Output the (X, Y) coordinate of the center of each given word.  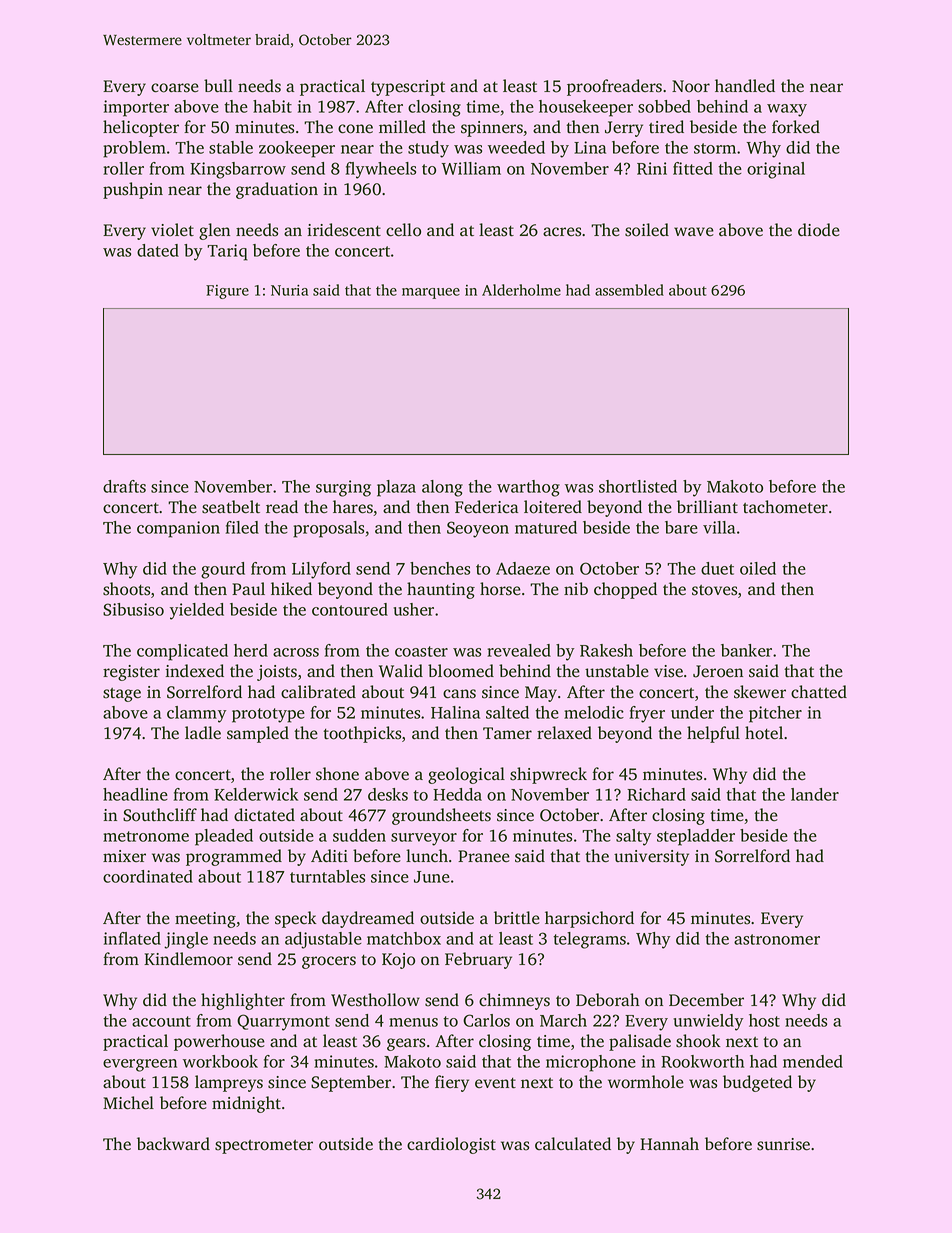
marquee (431, 293)
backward (173, 1143)
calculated (573, 1144)
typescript (408, 88)
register (131, 673)
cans (459, 694)
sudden (359, 835)
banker (746, 650)
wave (694, 232)
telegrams (589, 940)
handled (745, 86)
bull (218, 85)
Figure (227, 292)
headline (135, 794)
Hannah (669, 1143)
